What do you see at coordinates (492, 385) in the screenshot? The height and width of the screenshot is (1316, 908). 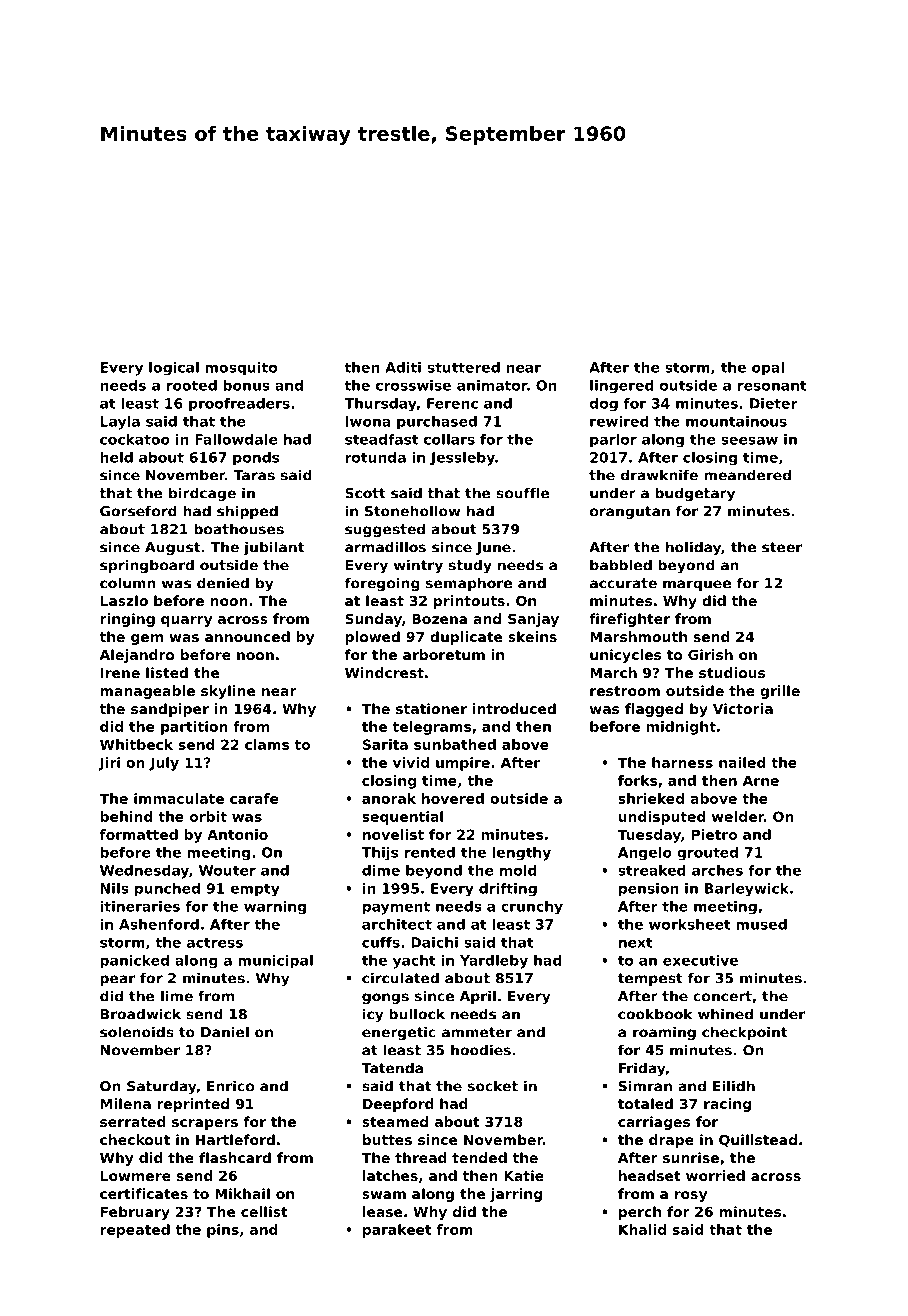 I see `animator` at bounding box center [492, 385].
